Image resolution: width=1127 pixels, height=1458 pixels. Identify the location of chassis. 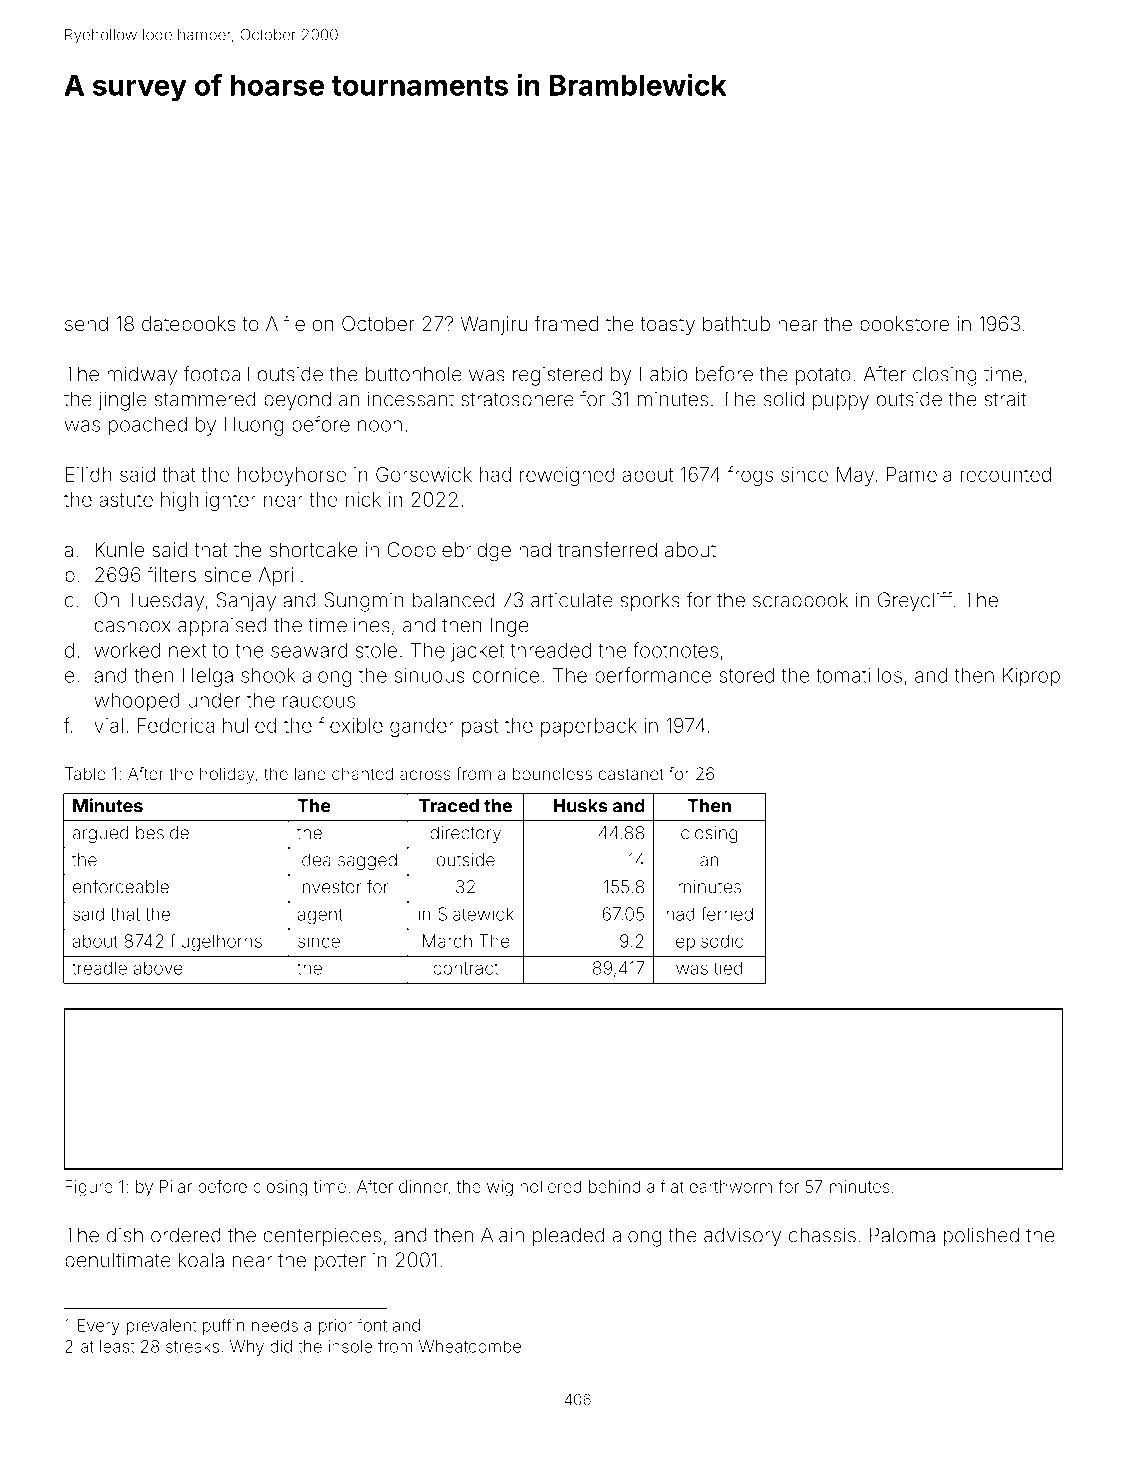
(822, 1235).
